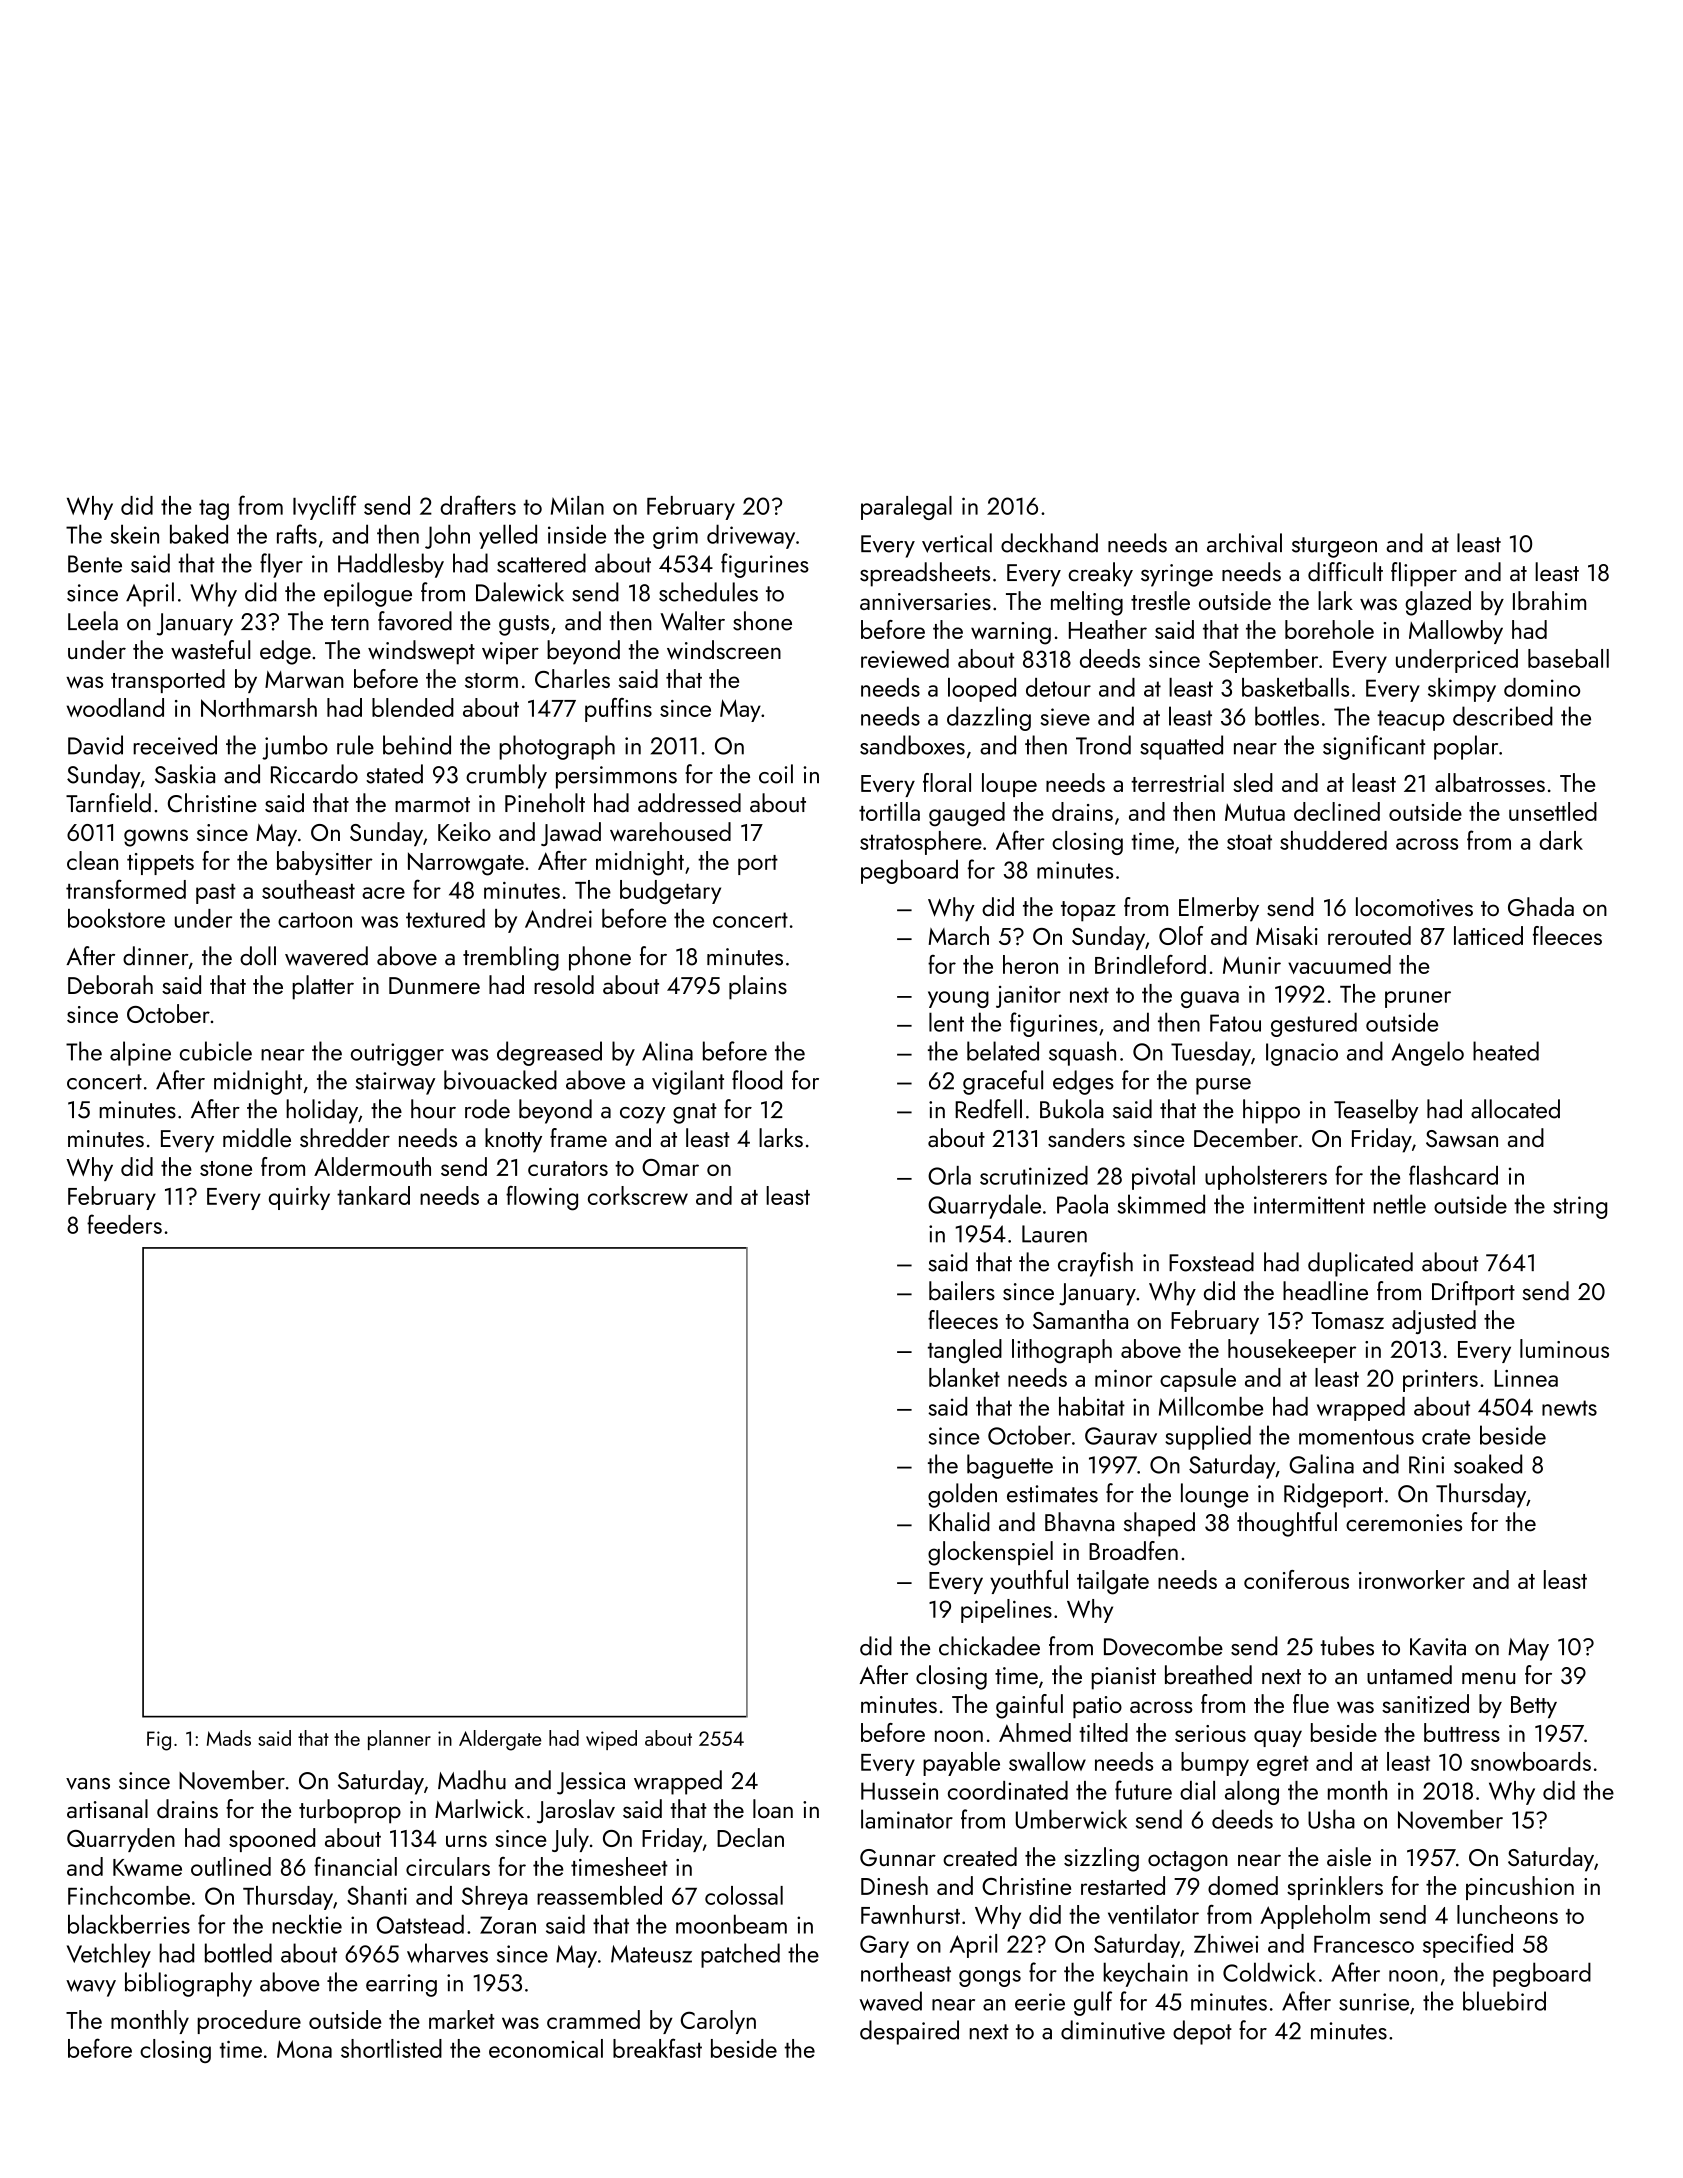 The height and width of the screenshot is (2178, 1683). Describe the element at coordinates (1360, 1264) in the screenshot. I see `duplicated` at that location.
